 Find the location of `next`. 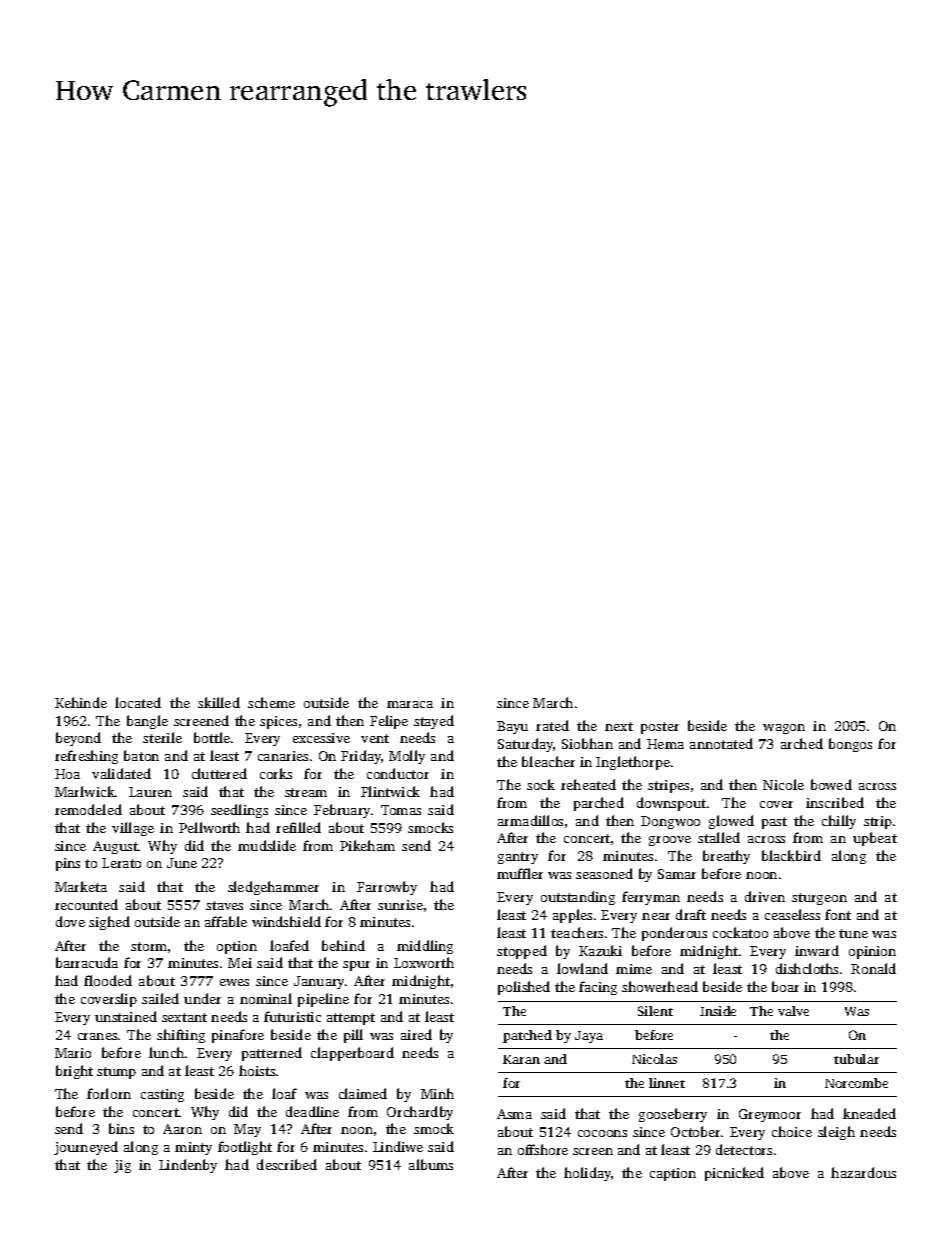

next is located at coordinates (619, 726).
